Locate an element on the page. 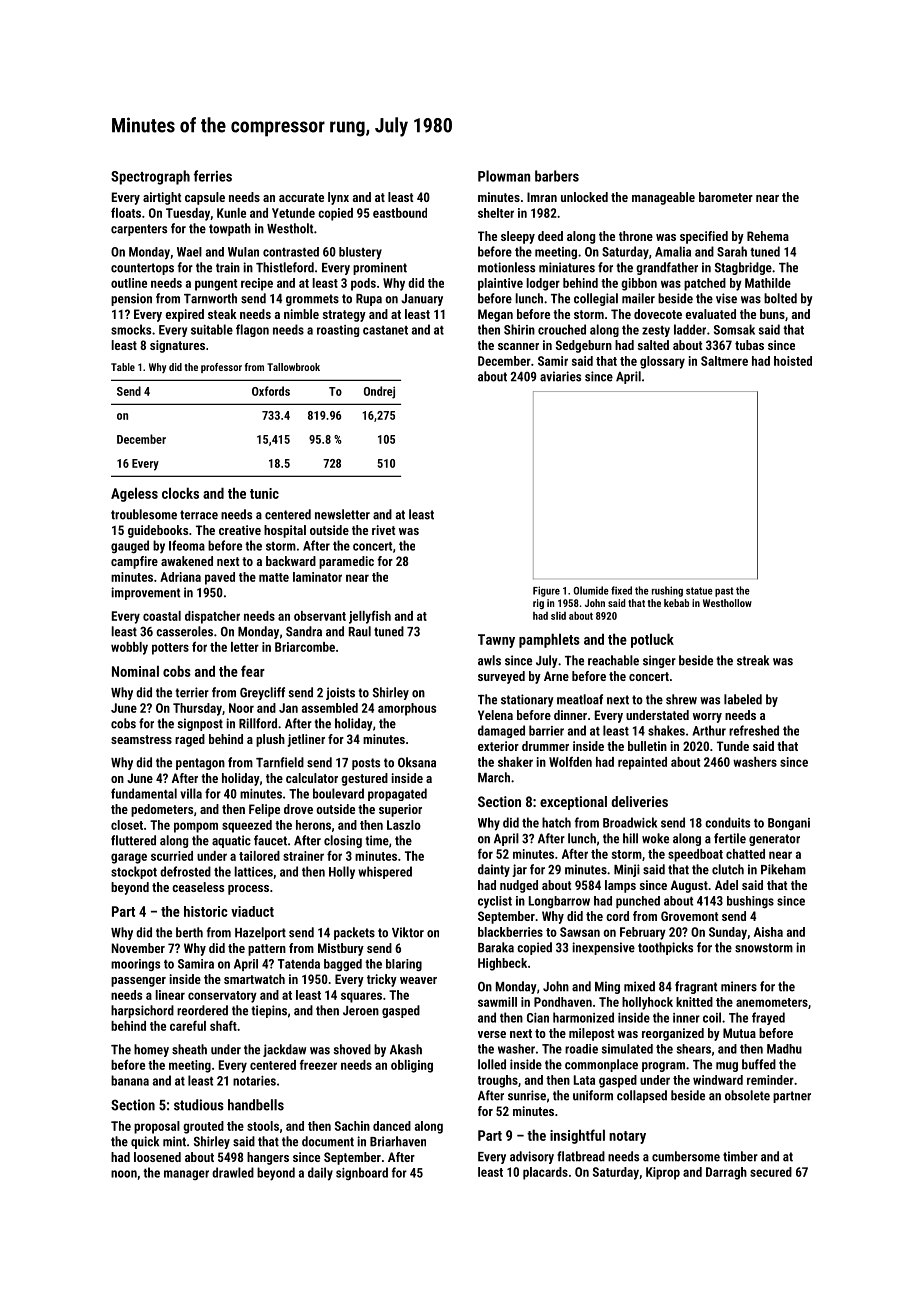  glossary is located at coordinates (662, 362).
